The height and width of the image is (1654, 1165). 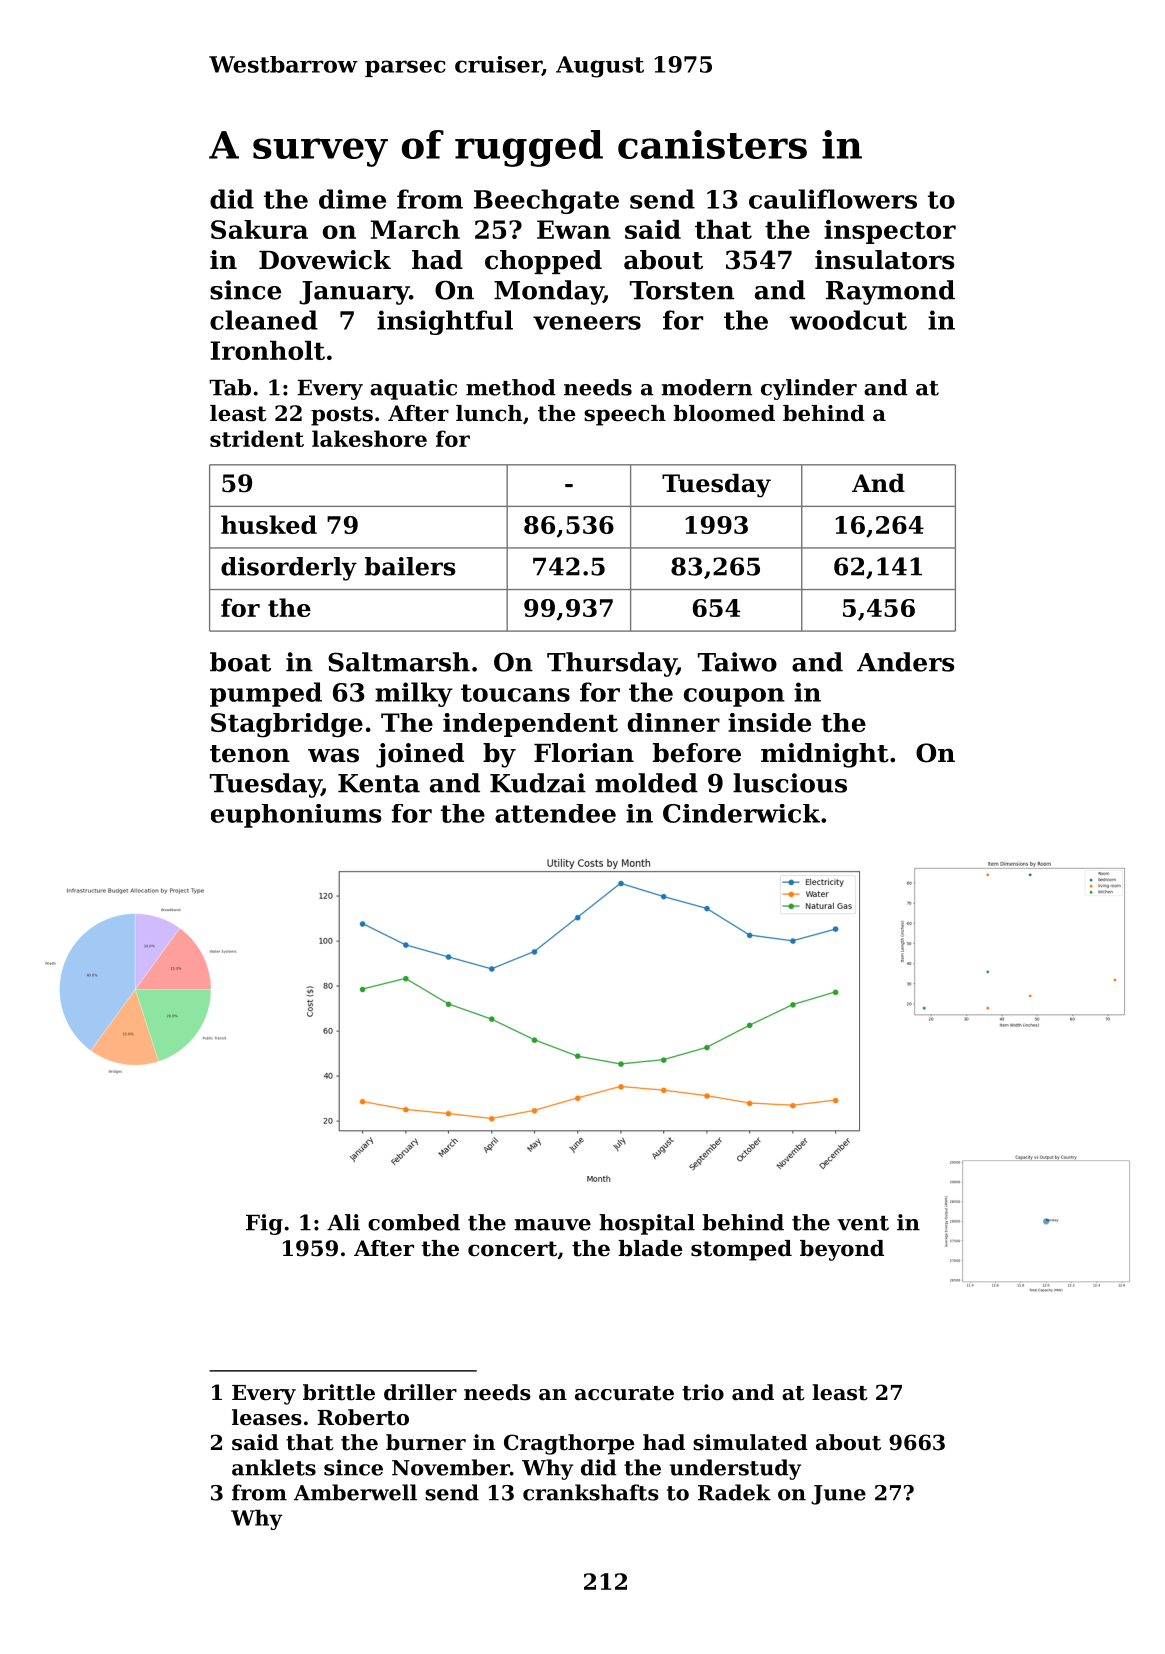 I want to click on Cinderwick, so click(x=741, y=813).
